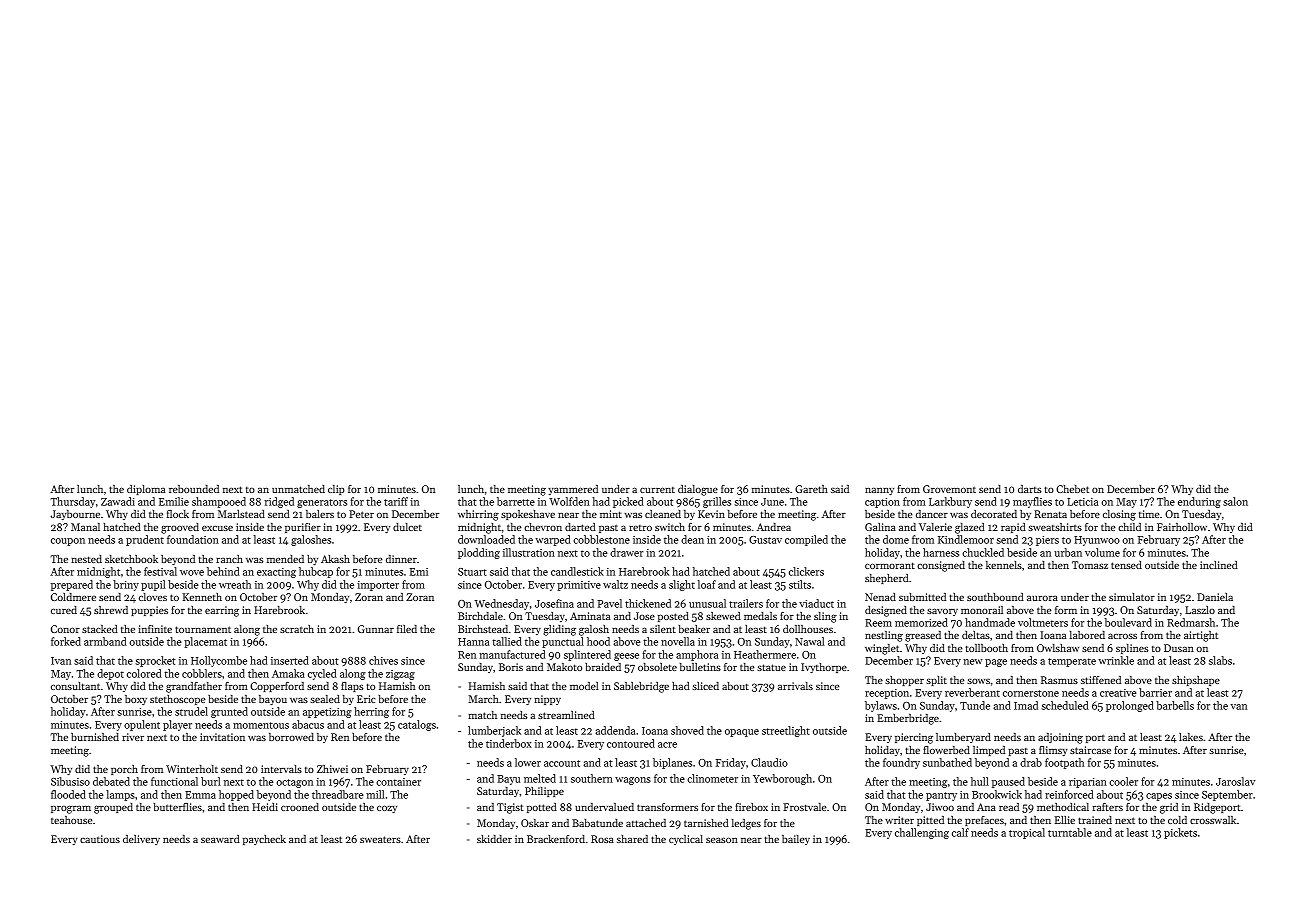 The width and height of the page is (1308, 924). What do you see at coordinates (1072, 489) in the page?
I see `Chebet` at bounding box center [1072, 489].
